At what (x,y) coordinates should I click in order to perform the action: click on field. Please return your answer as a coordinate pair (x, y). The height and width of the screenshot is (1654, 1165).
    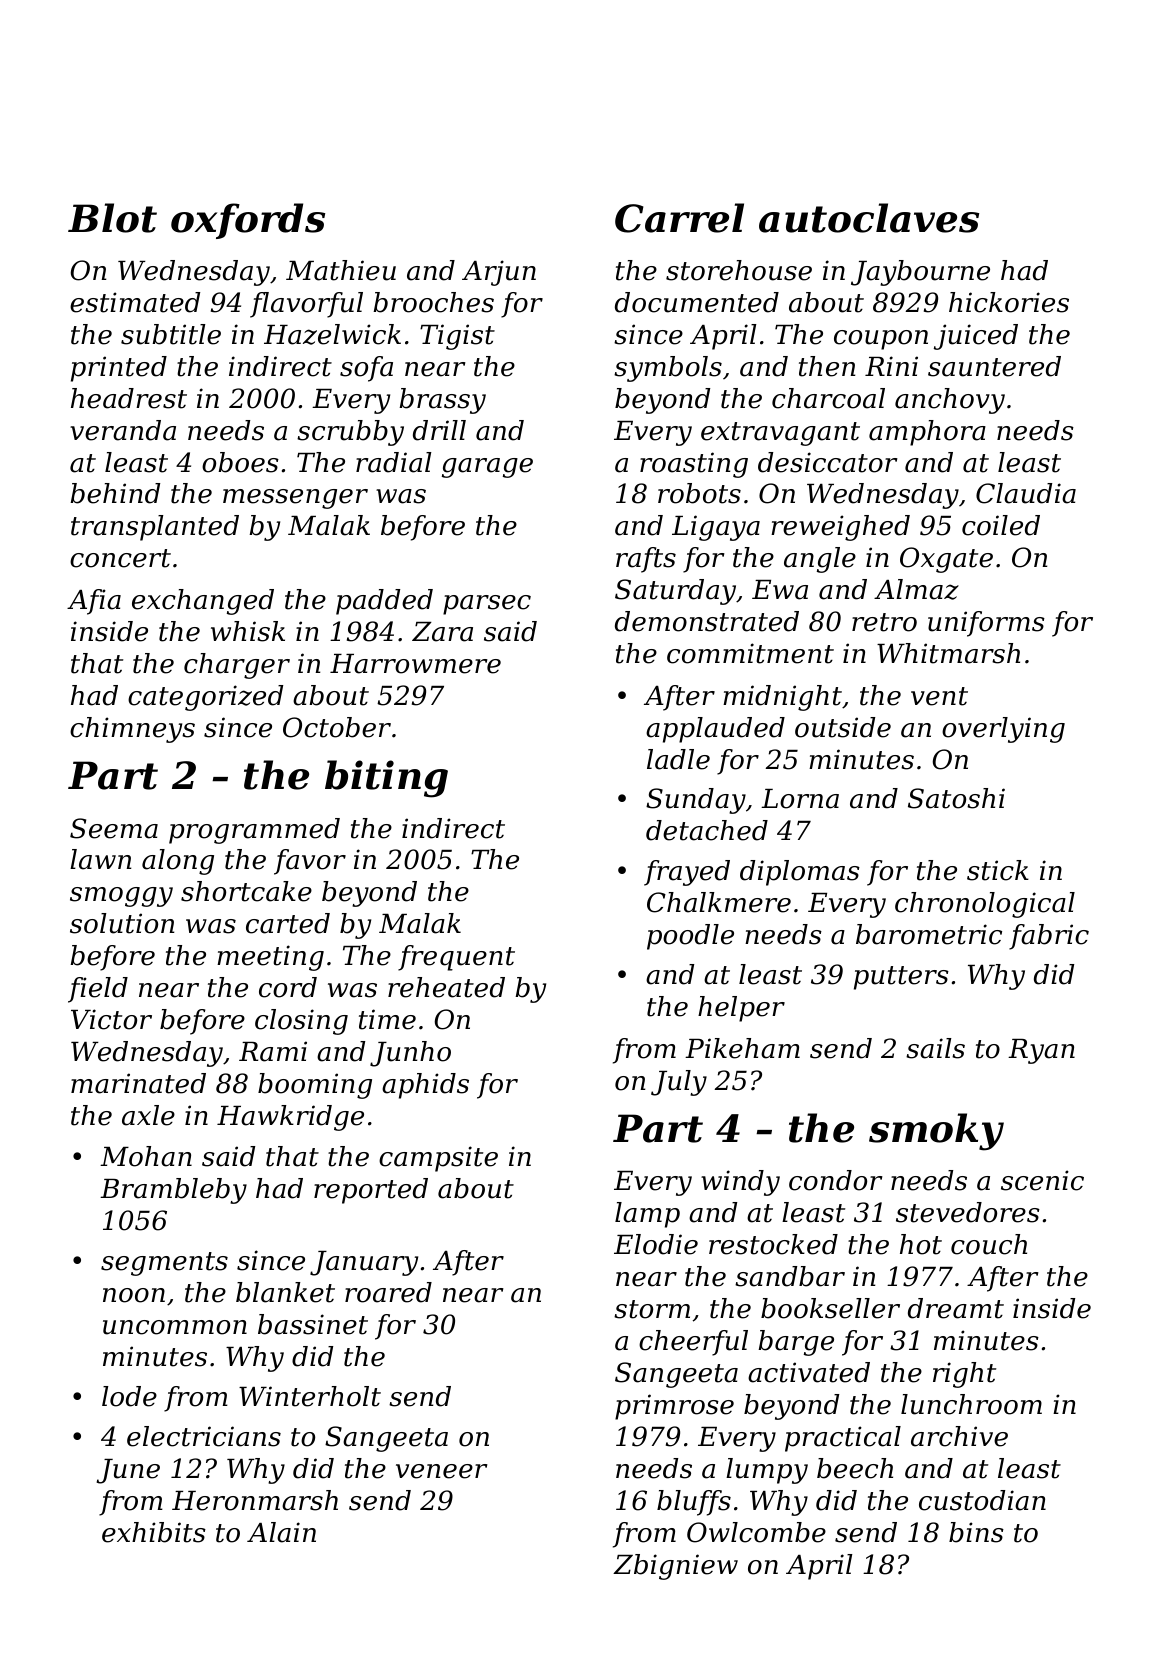
    Looking at the image, I should click on (98, 990).
